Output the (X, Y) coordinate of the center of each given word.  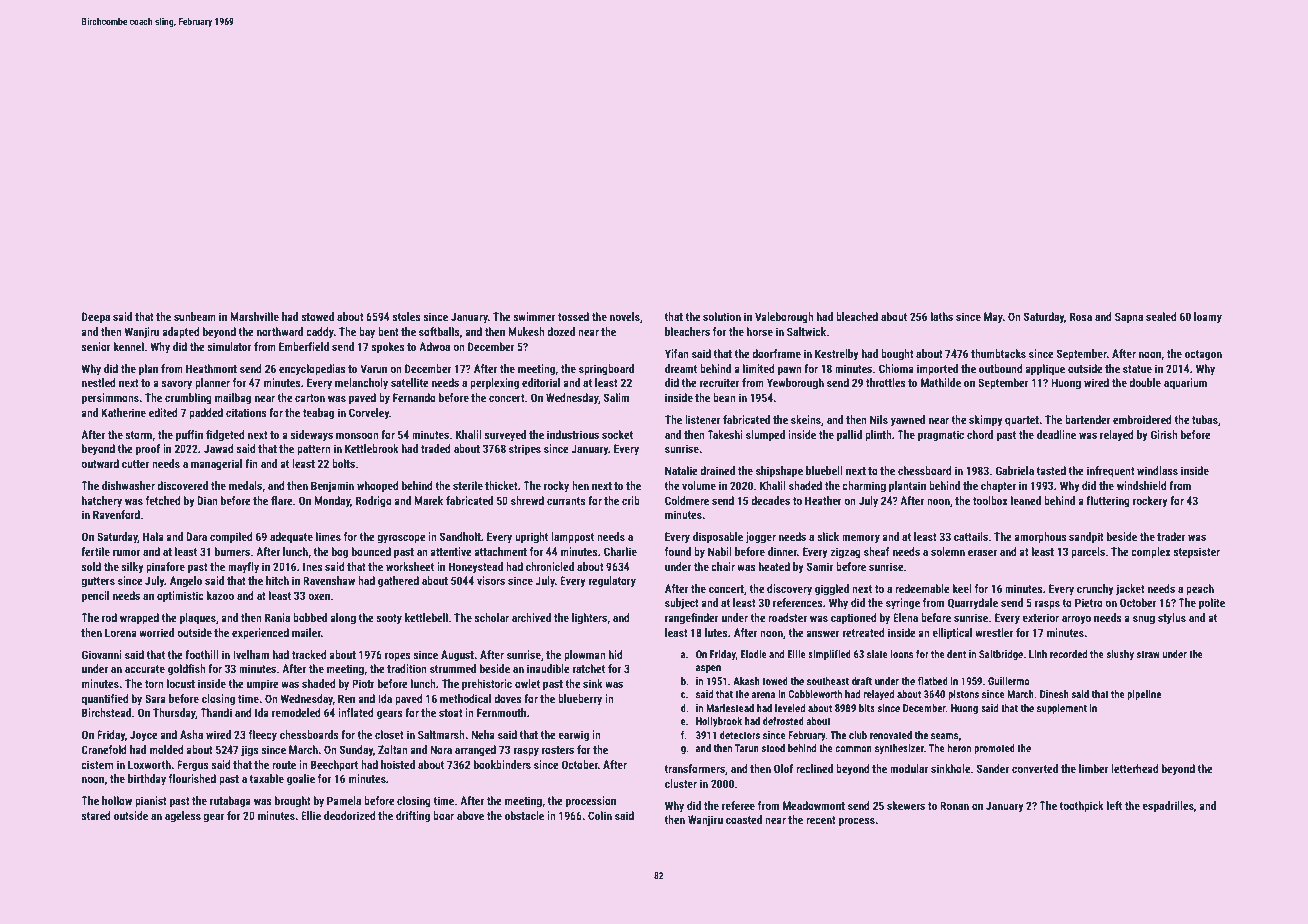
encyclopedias (312, 370)
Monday (332, 502)
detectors (740, 735)
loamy (1208, 318)
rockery (1150, 502)
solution (722, 316)
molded (167, 749)
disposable (718, 538)
